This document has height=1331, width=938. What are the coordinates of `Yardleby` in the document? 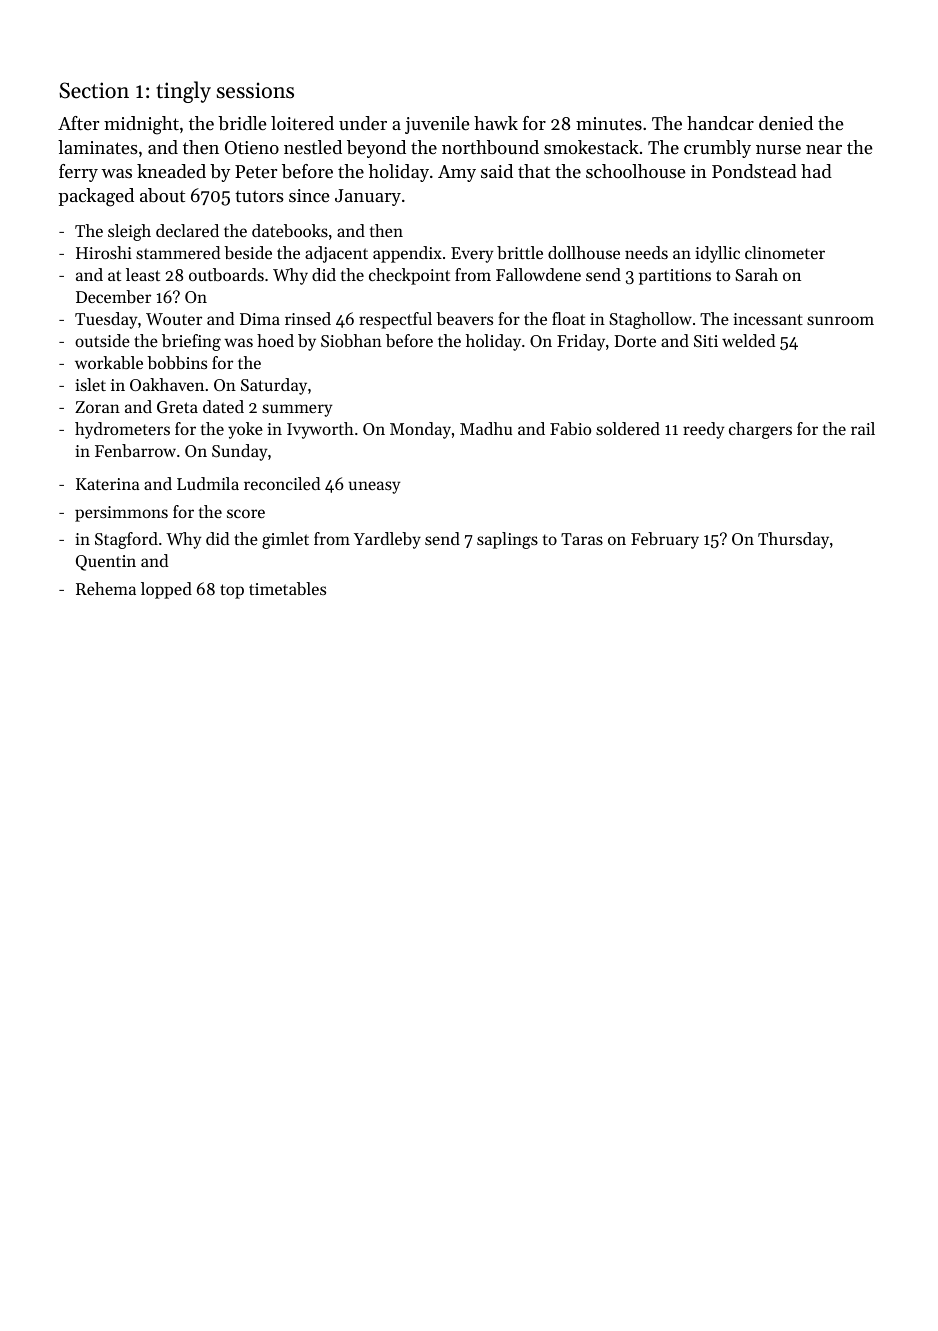 It's located at (387, 540).
